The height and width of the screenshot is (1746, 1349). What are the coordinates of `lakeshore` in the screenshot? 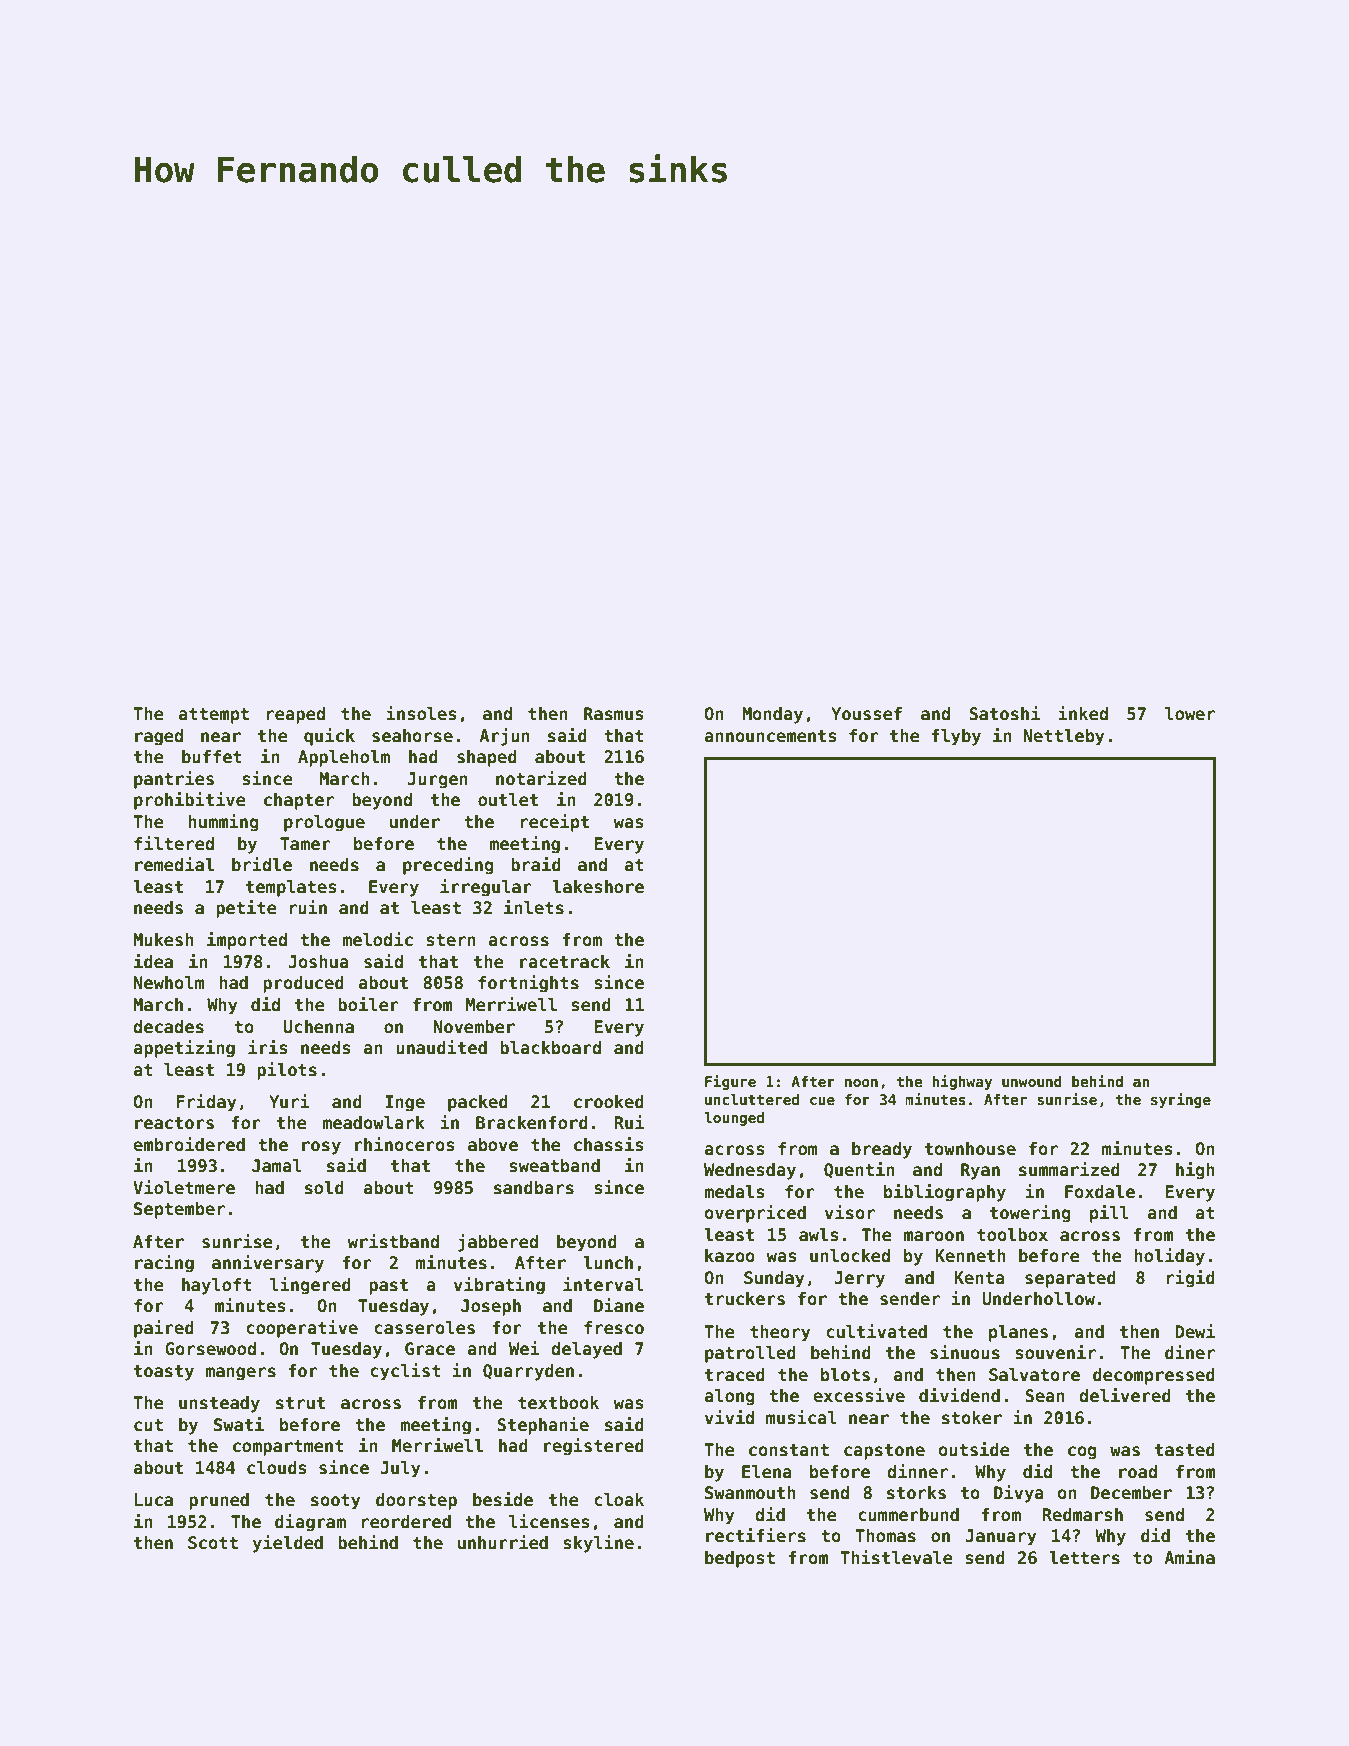 It's located at (598, 887).
